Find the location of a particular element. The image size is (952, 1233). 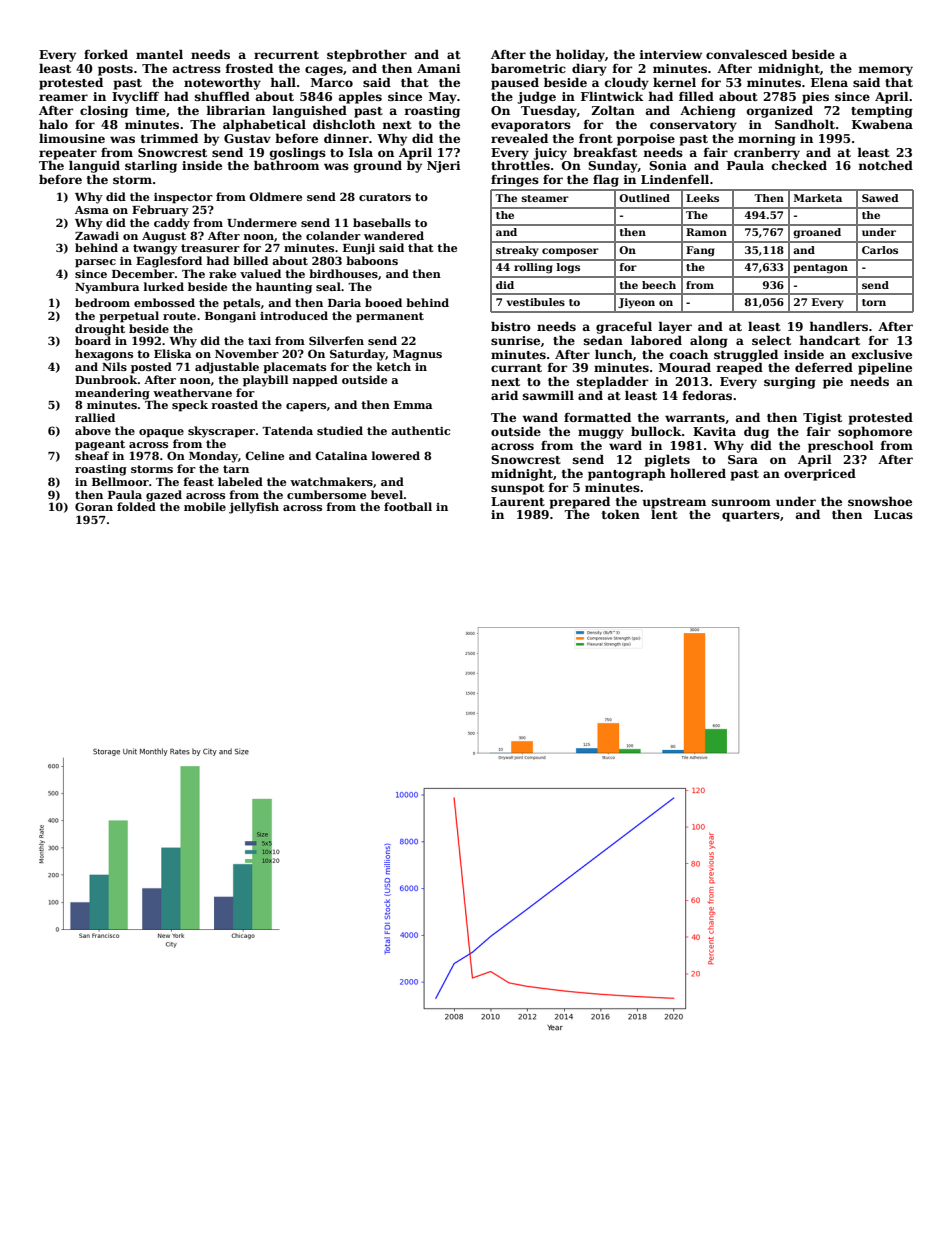

permanent is located at coordinates (390, 317).
